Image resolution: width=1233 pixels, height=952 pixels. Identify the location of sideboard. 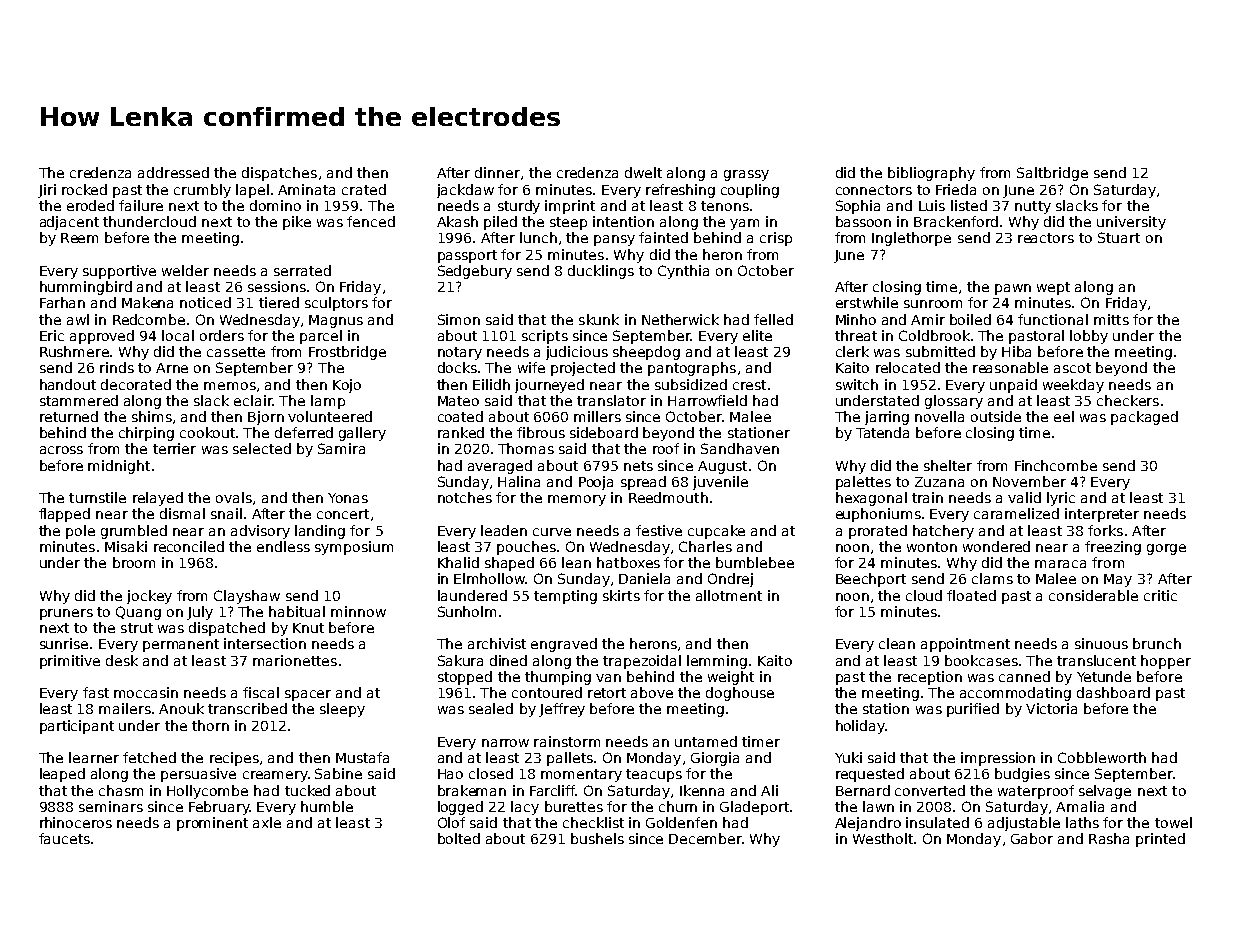
(604, 432).
